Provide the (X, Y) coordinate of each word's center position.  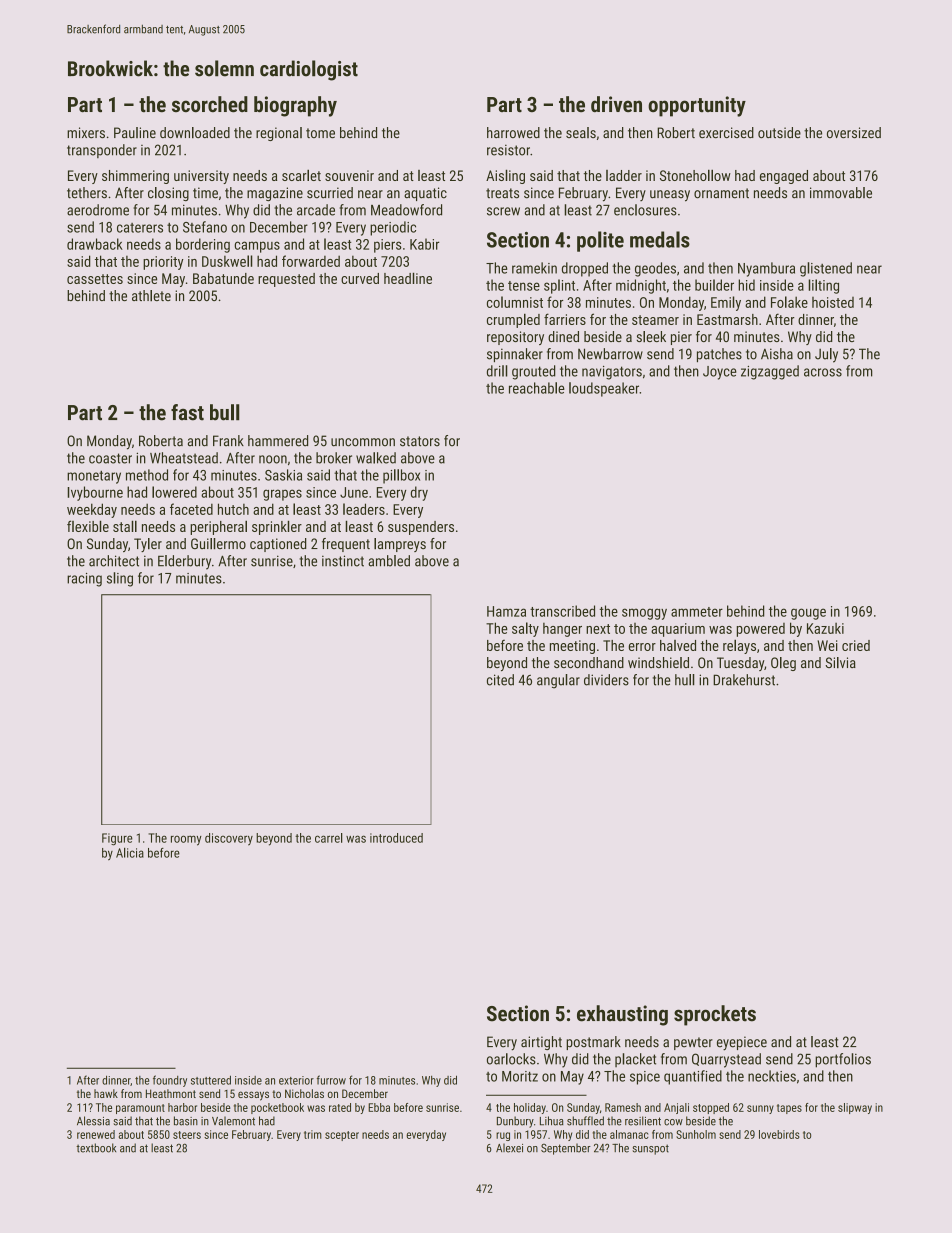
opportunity (697, 106)
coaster (110, 458)
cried (856, 645)
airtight (541, 1043)
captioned (278, 545)
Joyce (720, 373)
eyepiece (742, 1043)
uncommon (363, 442)
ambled (389, 561)
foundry (170, 1081)
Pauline (135, 132)
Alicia (130, 852)
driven (616, 104)
